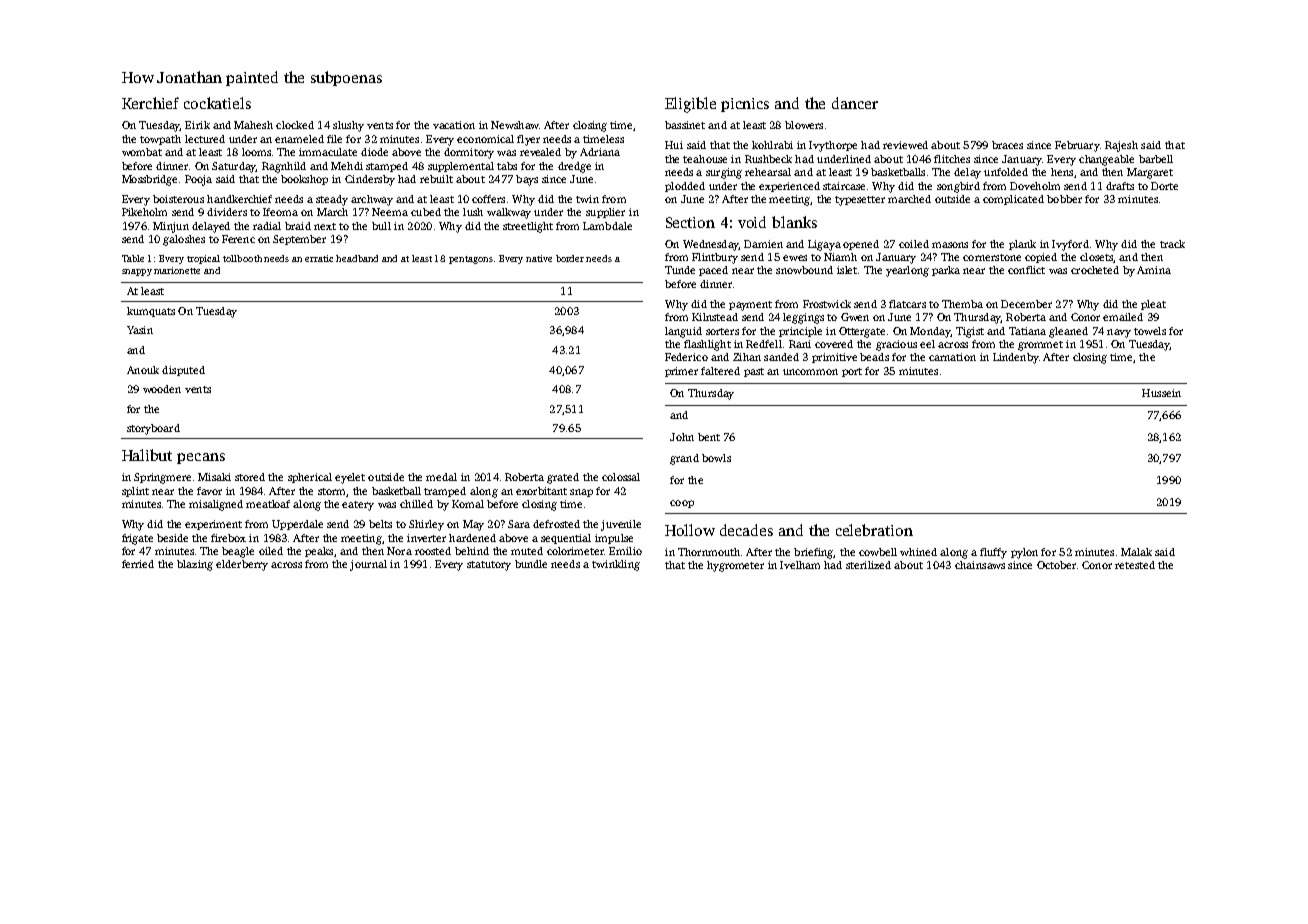 This screenshot has height=924, width=1308. I want to click on exorbitant, so click(541, 491).
